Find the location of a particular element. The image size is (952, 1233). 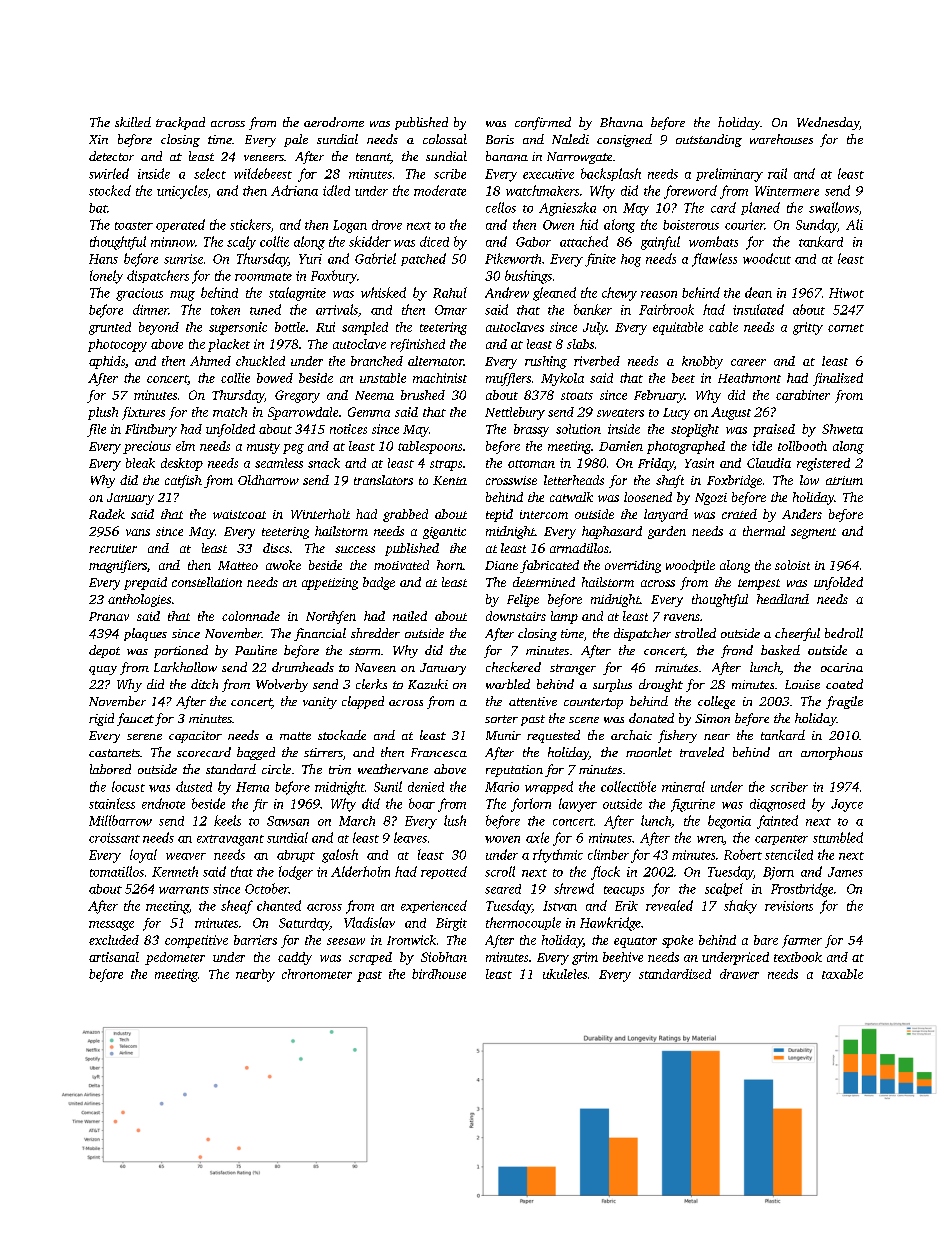

Felipe is located at coordinates (523, 600).
